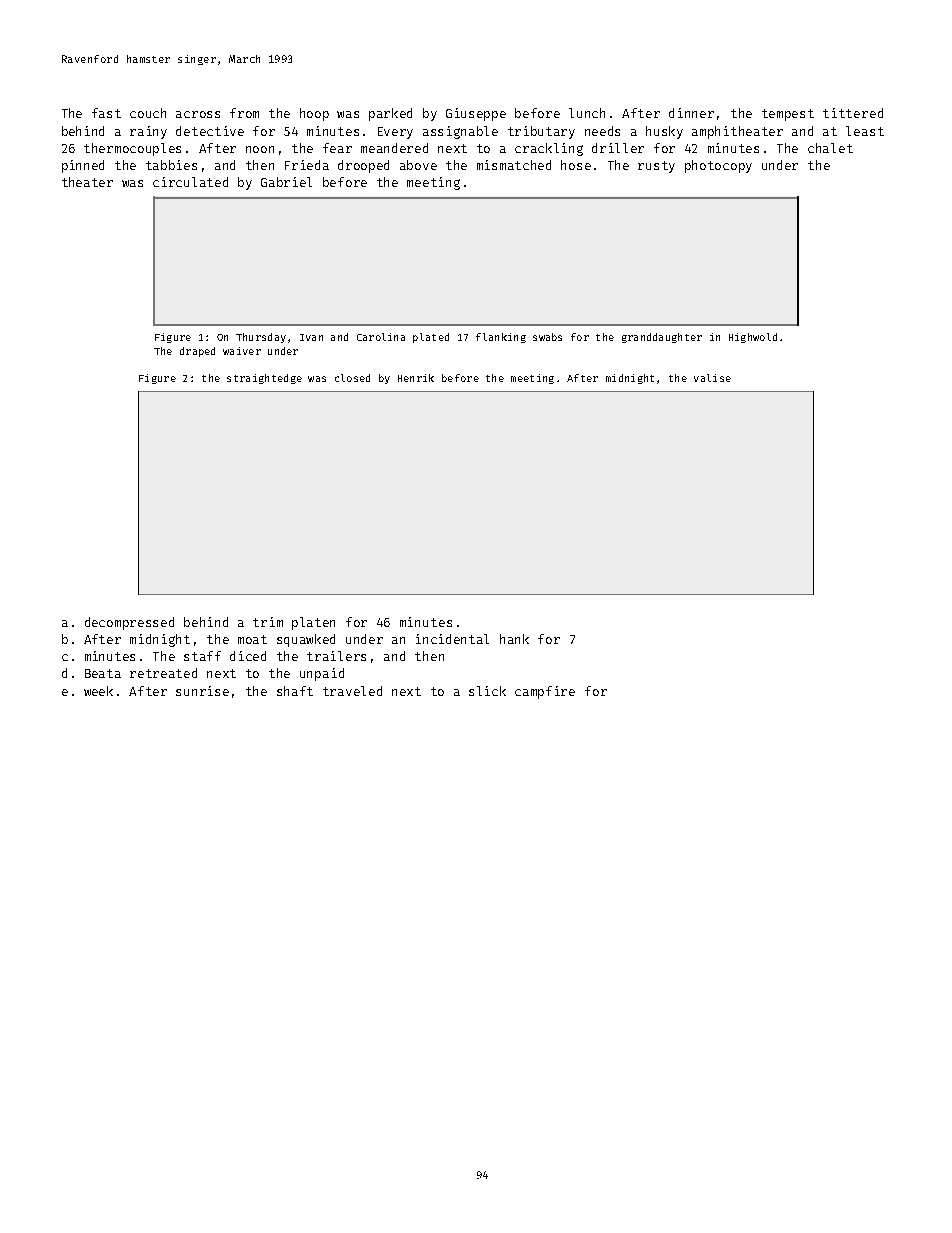 The width and height of the page is (952, 1233). I want to click on trim, so click(268, 622).
